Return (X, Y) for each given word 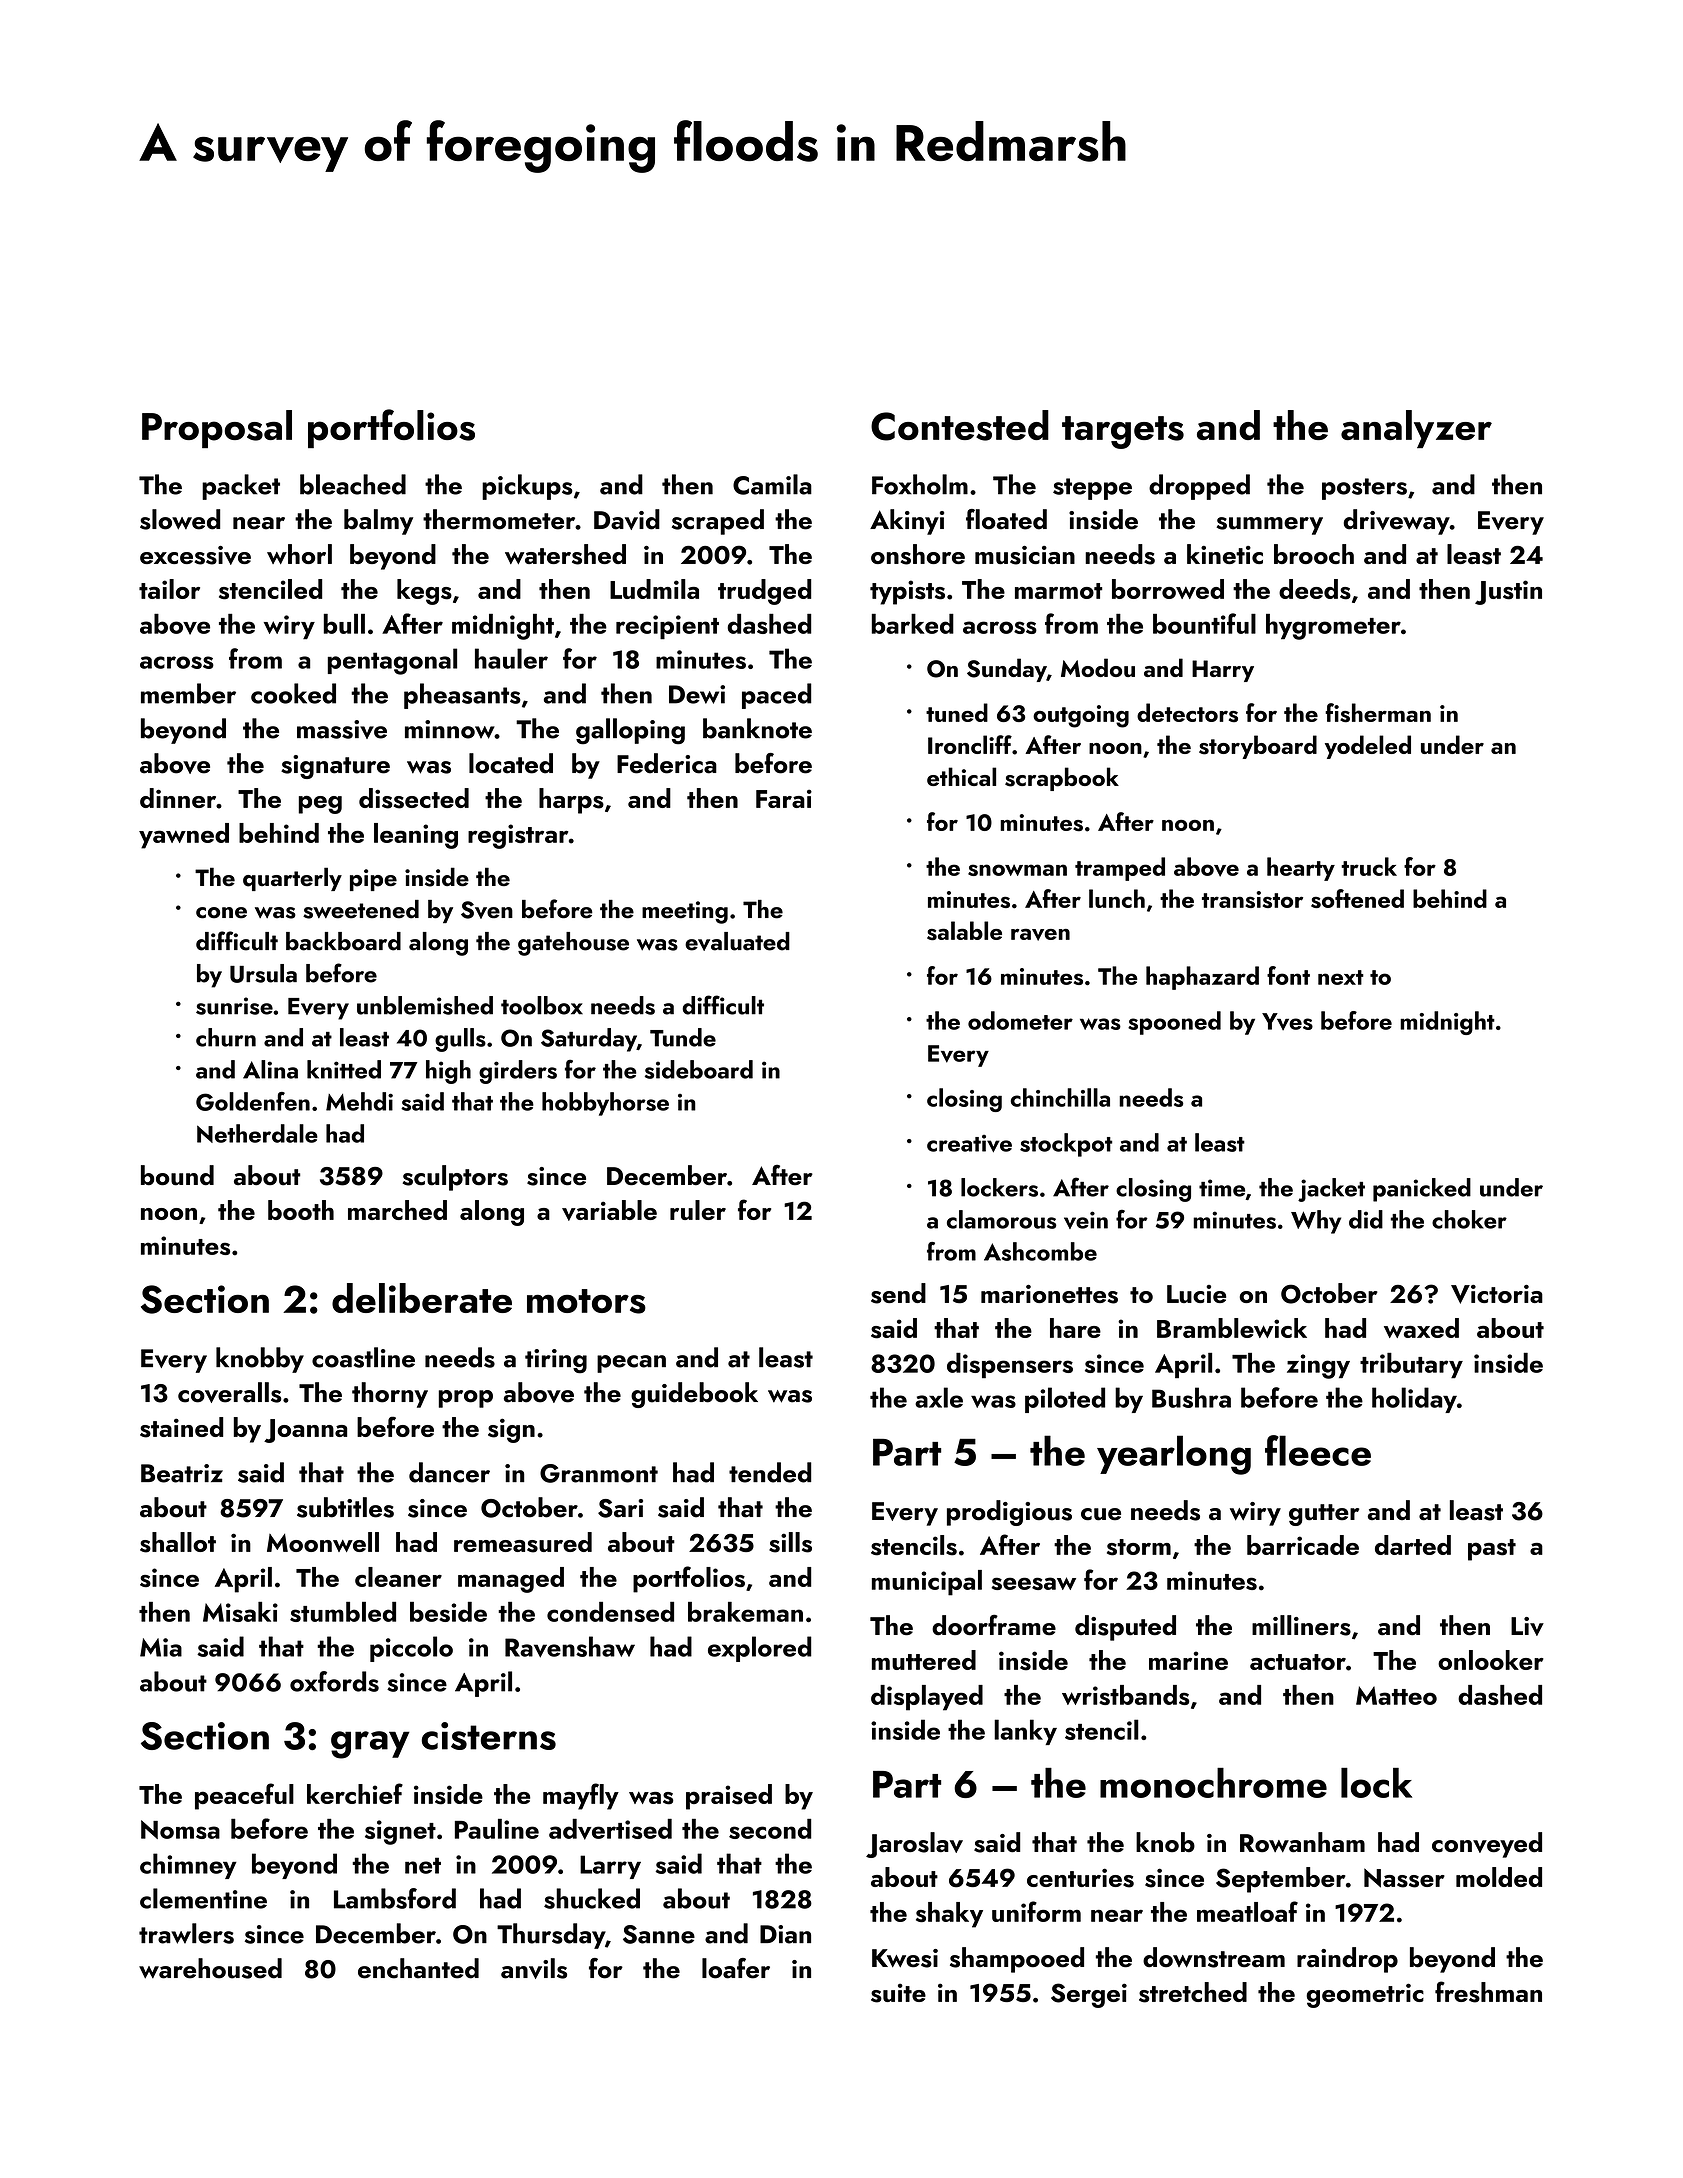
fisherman (1378, 713)
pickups (527, 487)
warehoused (210, 1968)
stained (181, 1427)
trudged (764, 592)
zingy (1318, 1366)
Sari (620, 1508)
